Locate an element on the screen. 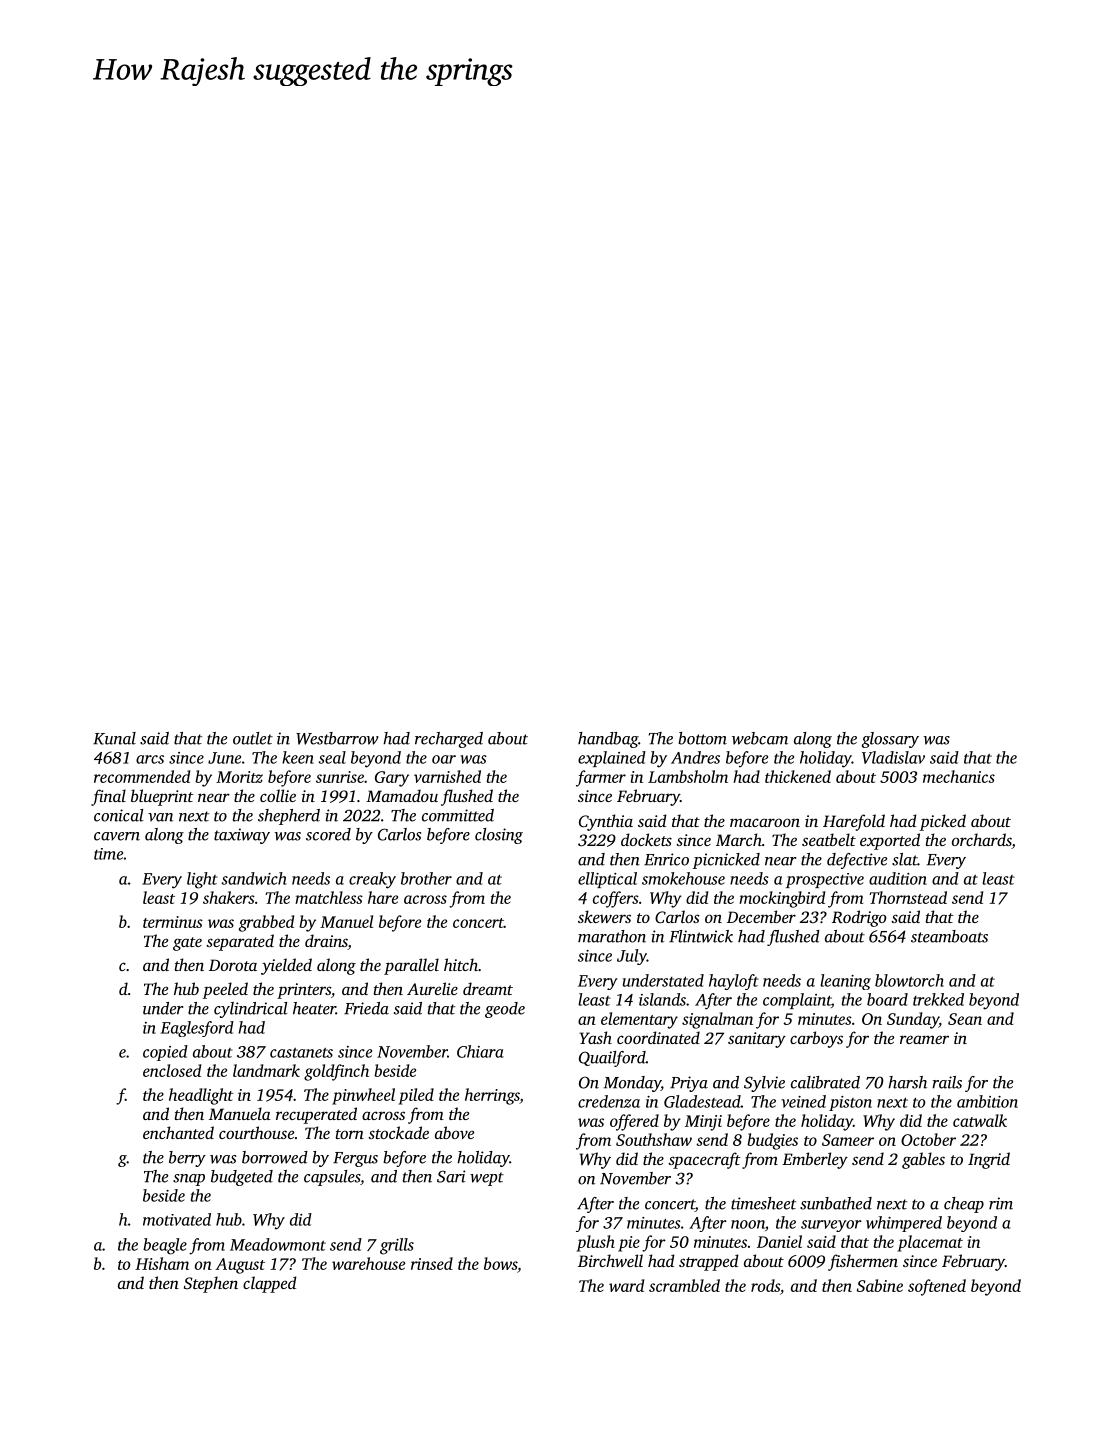  yielded is located at coordinates (286, 966).
